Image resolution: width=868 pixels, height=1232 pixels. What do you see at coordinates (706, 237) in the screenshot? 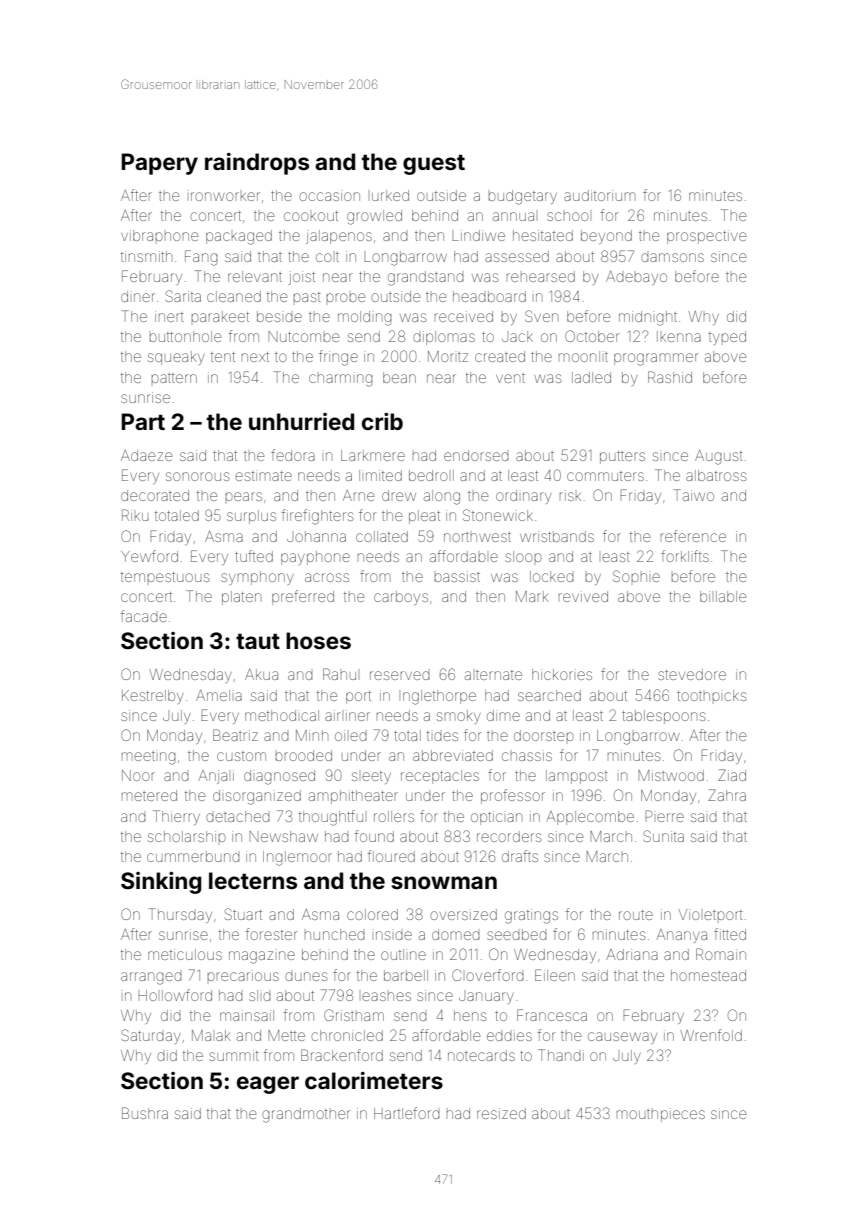
I see `prospective` at bounding box center [706, 237].
